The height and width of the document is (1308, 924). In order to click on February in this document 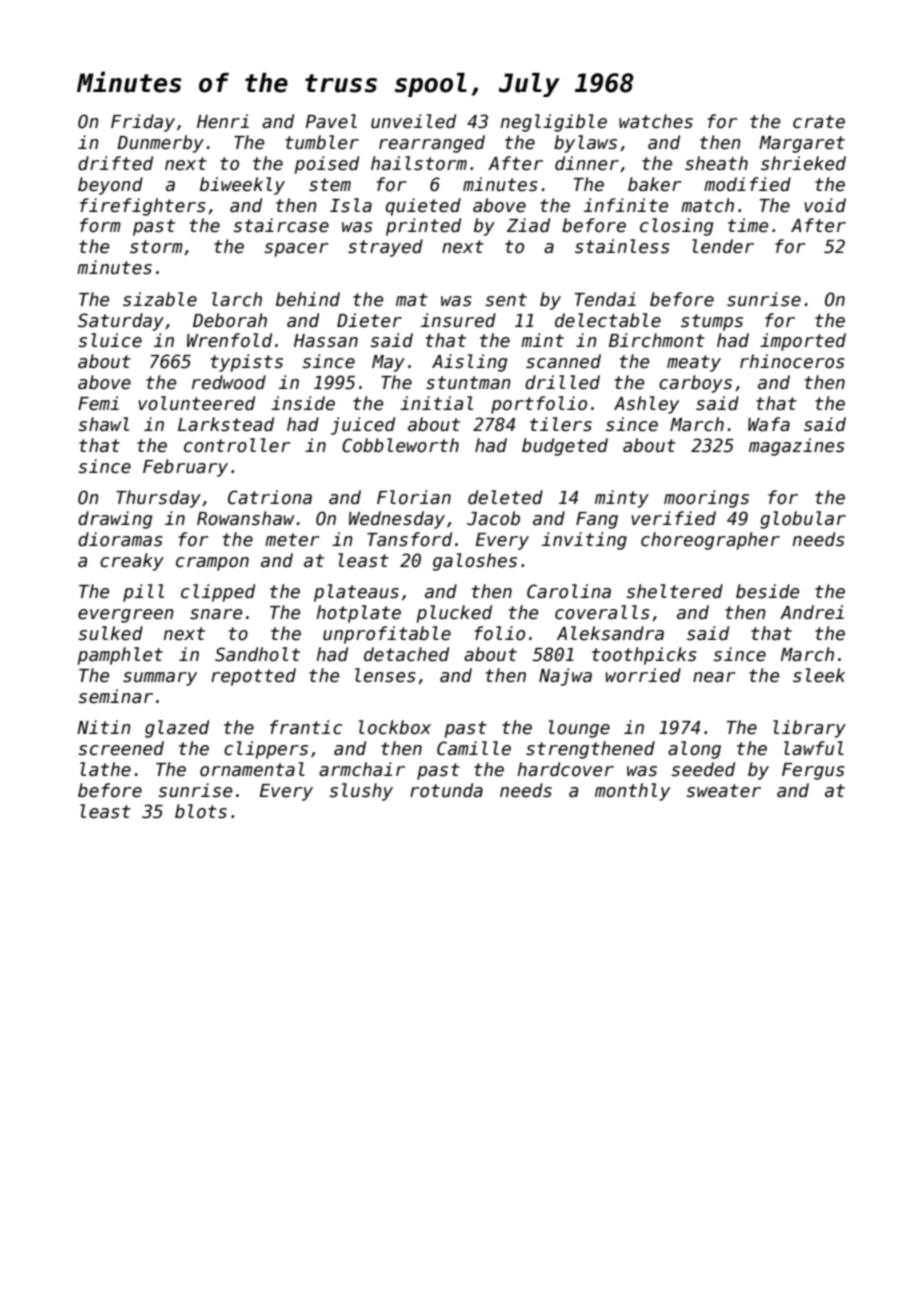, I will do `click(185, 468)`.
